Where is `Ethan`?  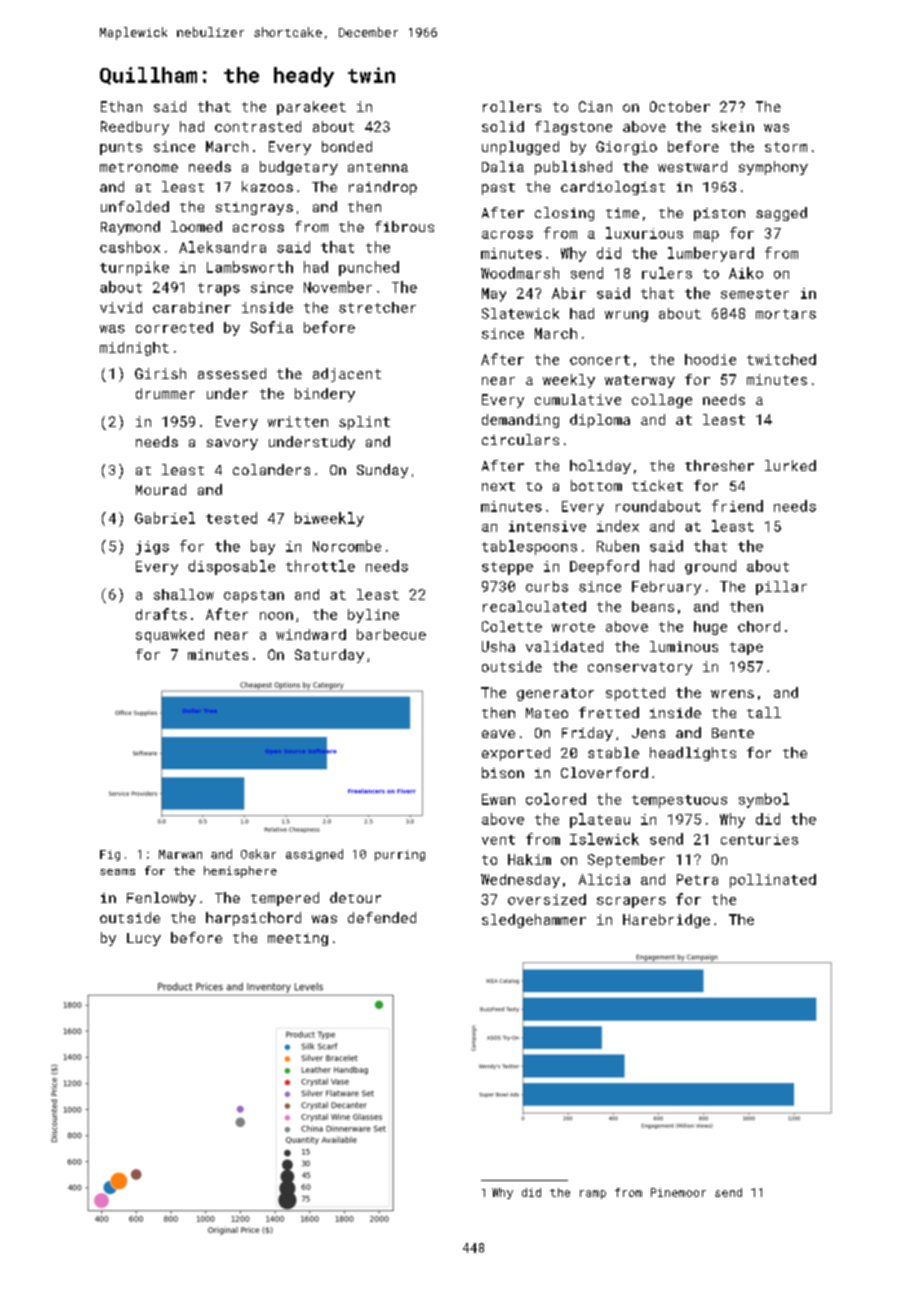 Ethan is located at coordinates (121, 106).
